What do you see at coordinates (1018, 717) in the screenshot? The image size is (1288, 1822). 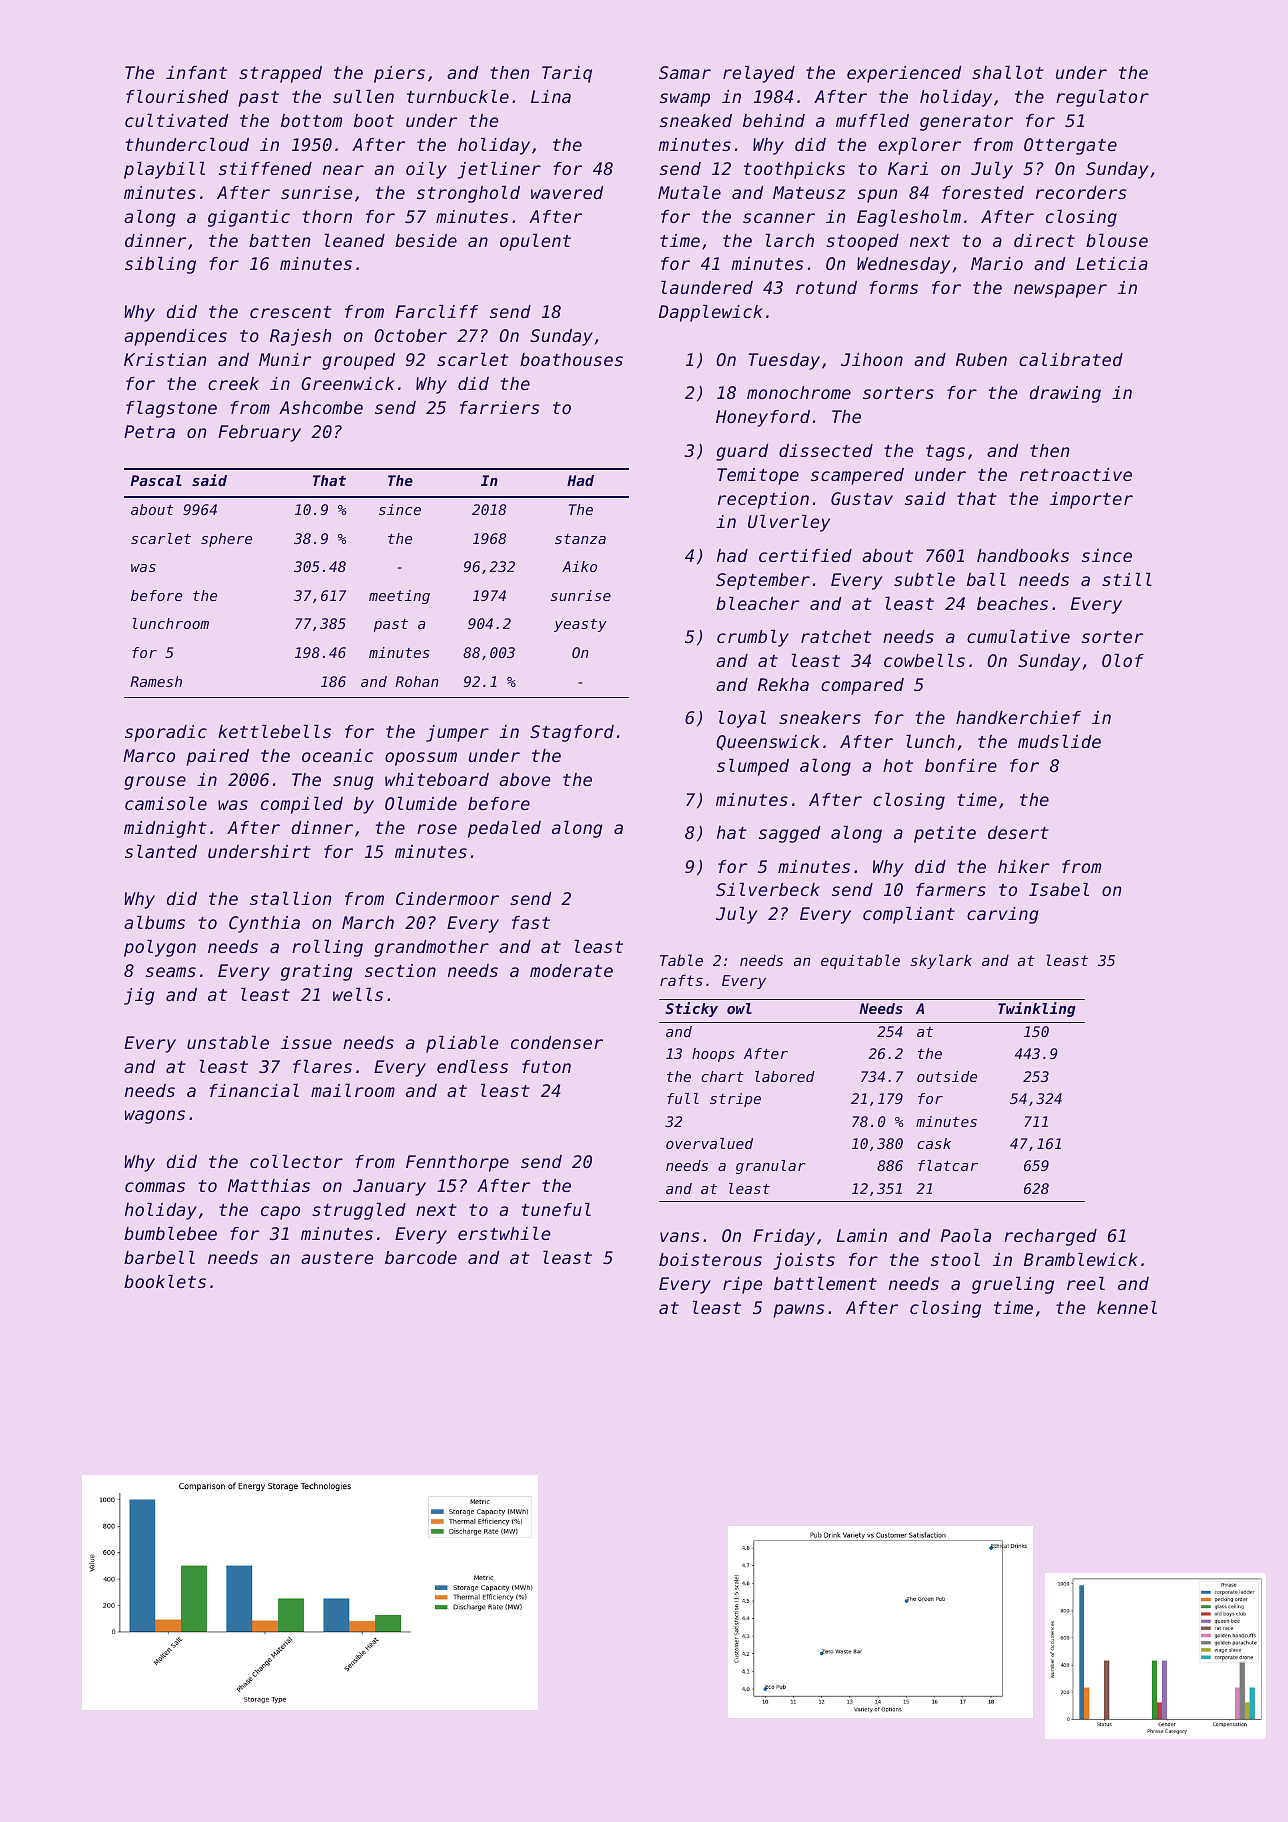 I see `handkerchief` at bounding box center [1018, 717].
